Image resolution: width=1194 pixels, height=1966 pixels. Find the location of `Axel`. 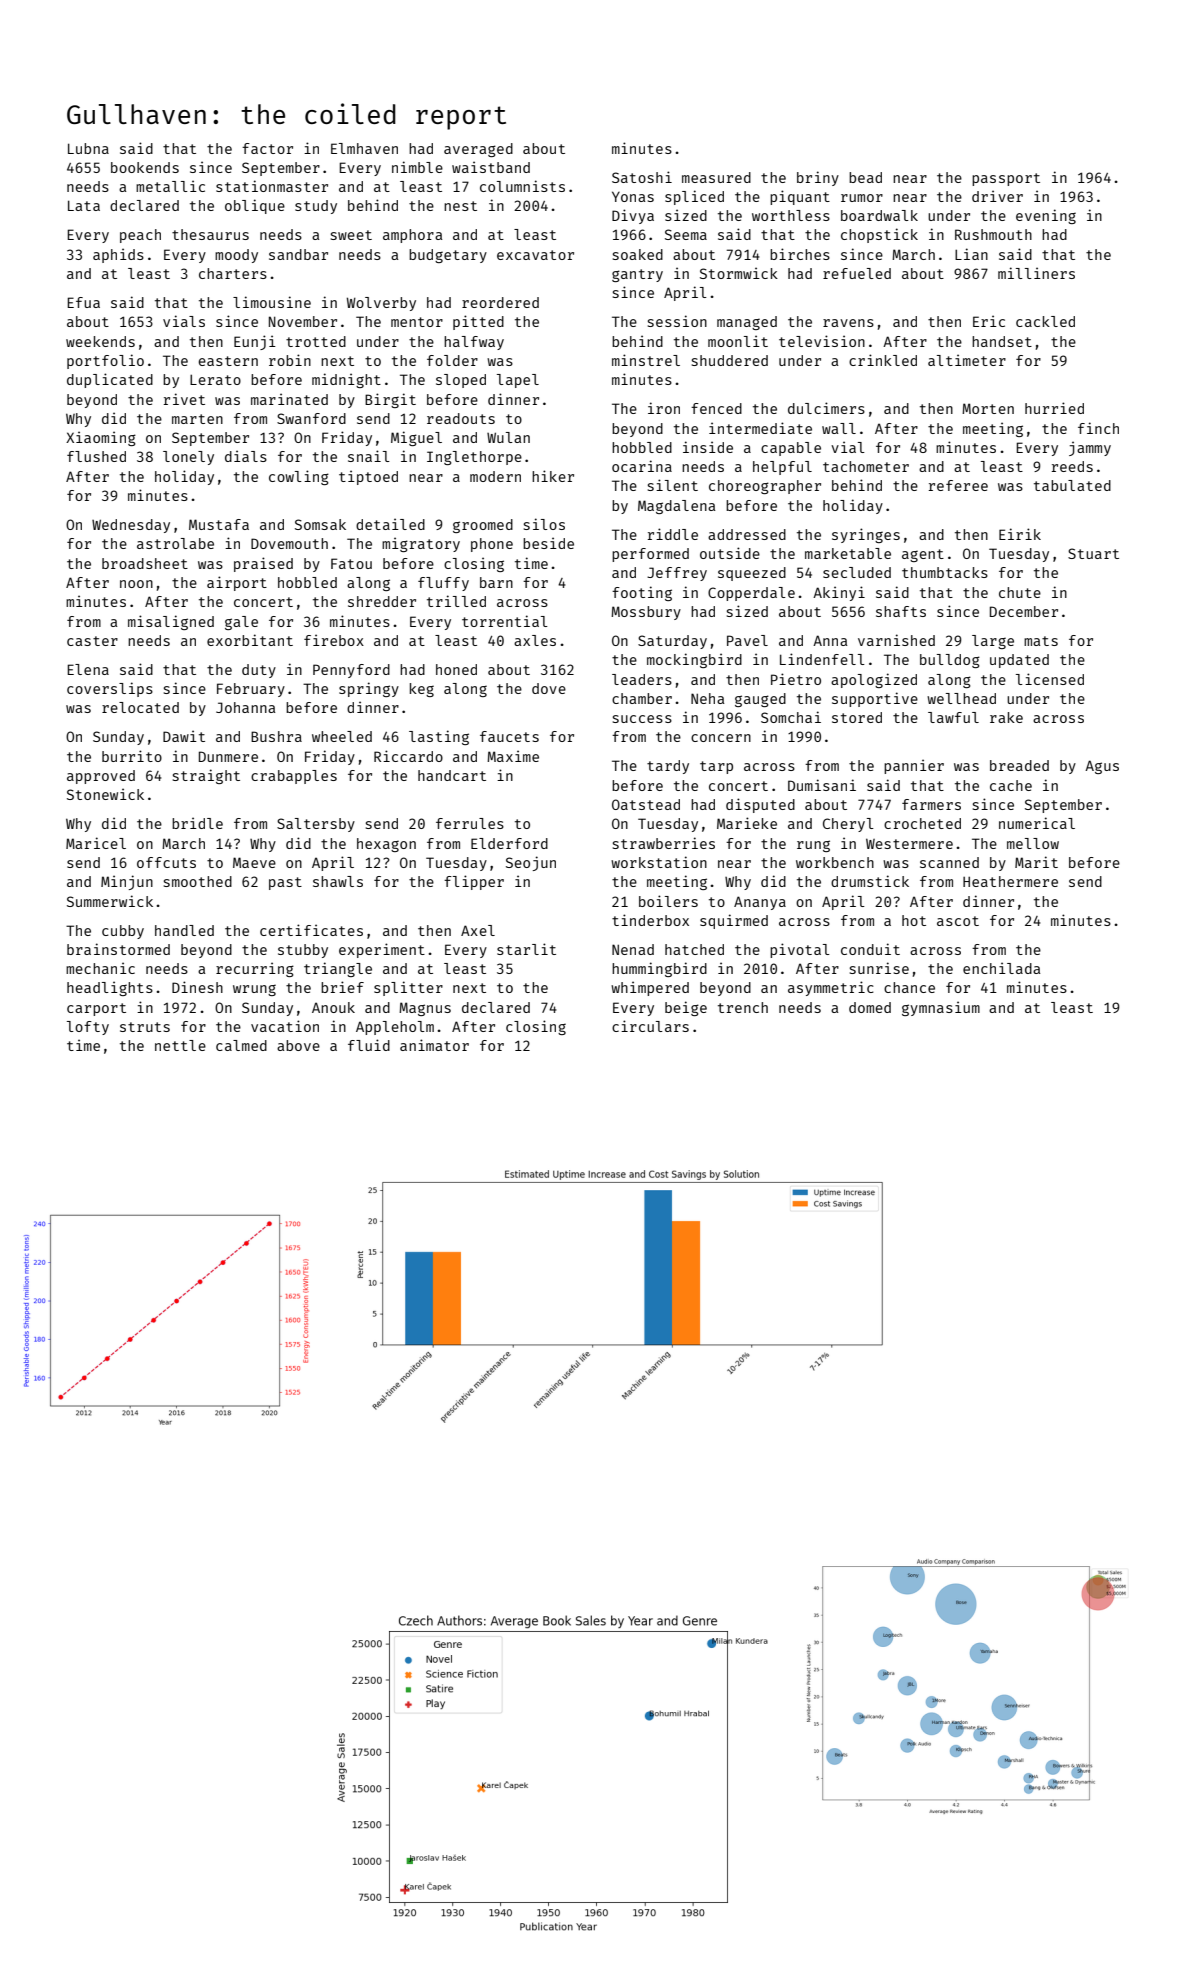

Axel is located at coordinates (478, 930).
